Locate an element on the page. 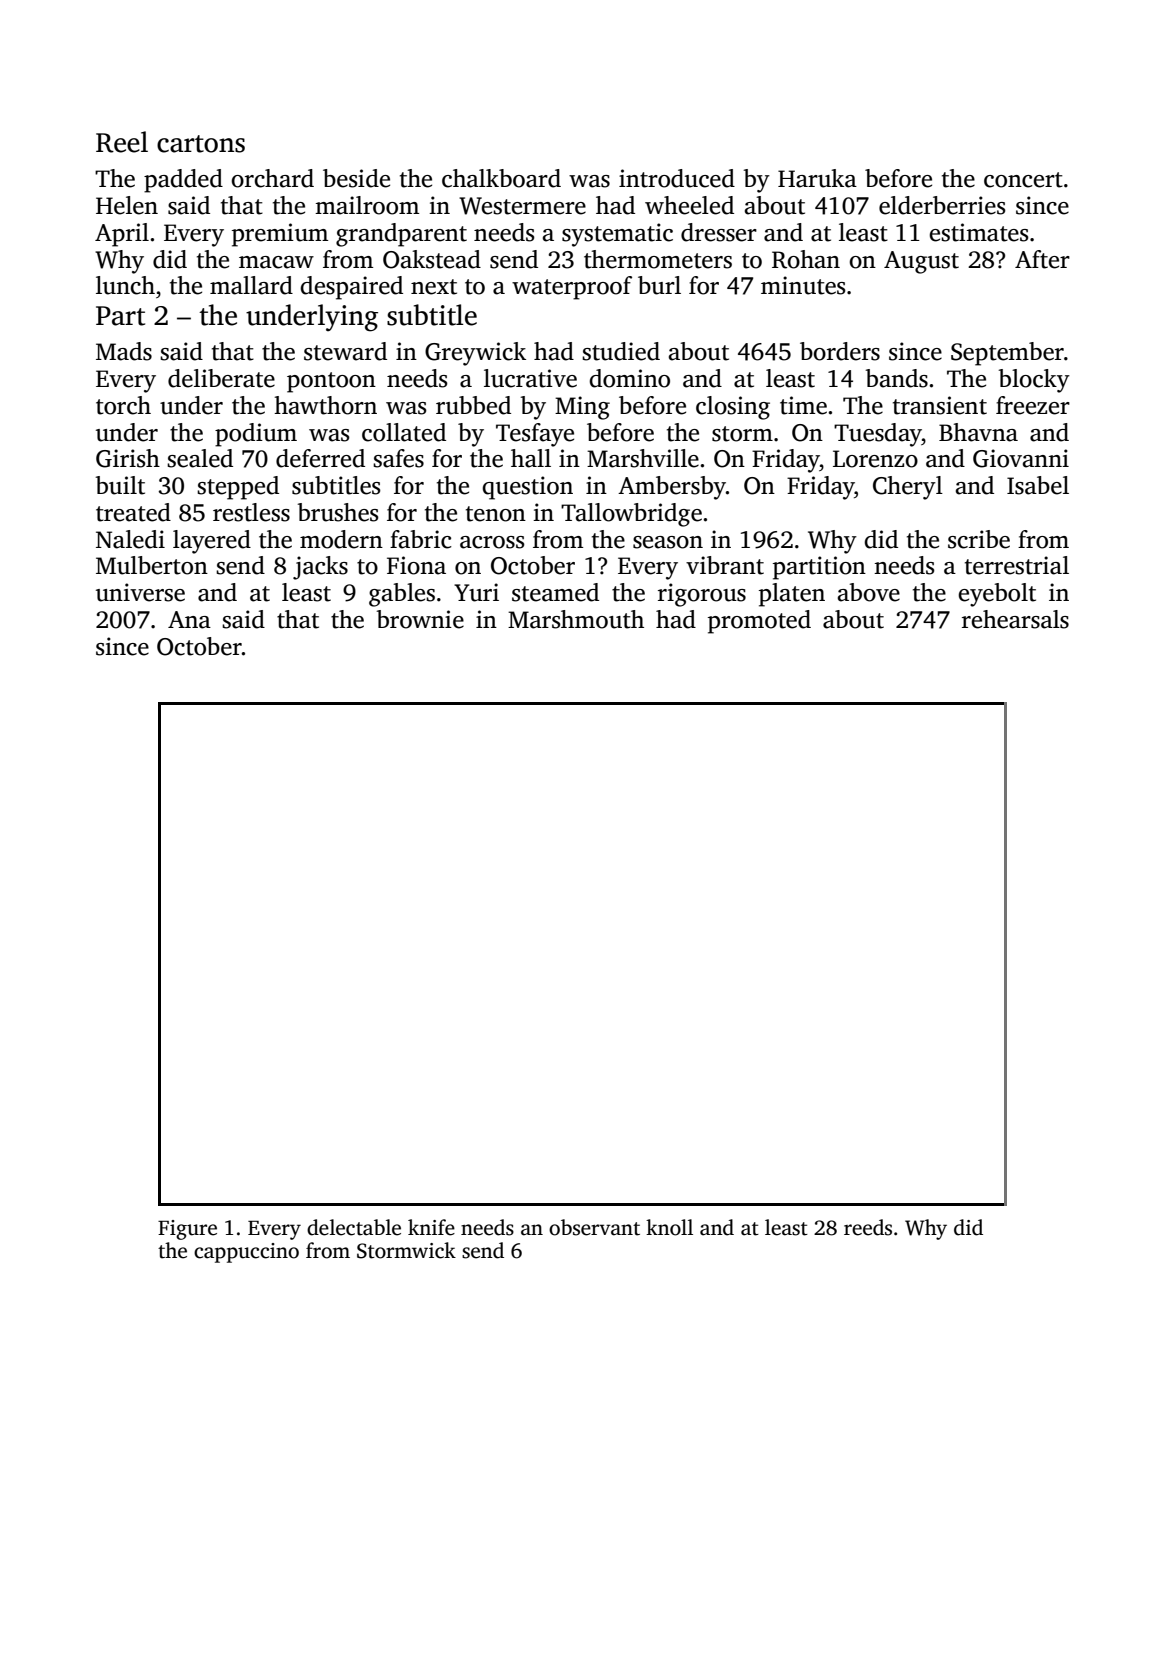 Image resolution: width=1165 pixels, height=1654 pixels. knoll is located at coordinates (669, 1227).
